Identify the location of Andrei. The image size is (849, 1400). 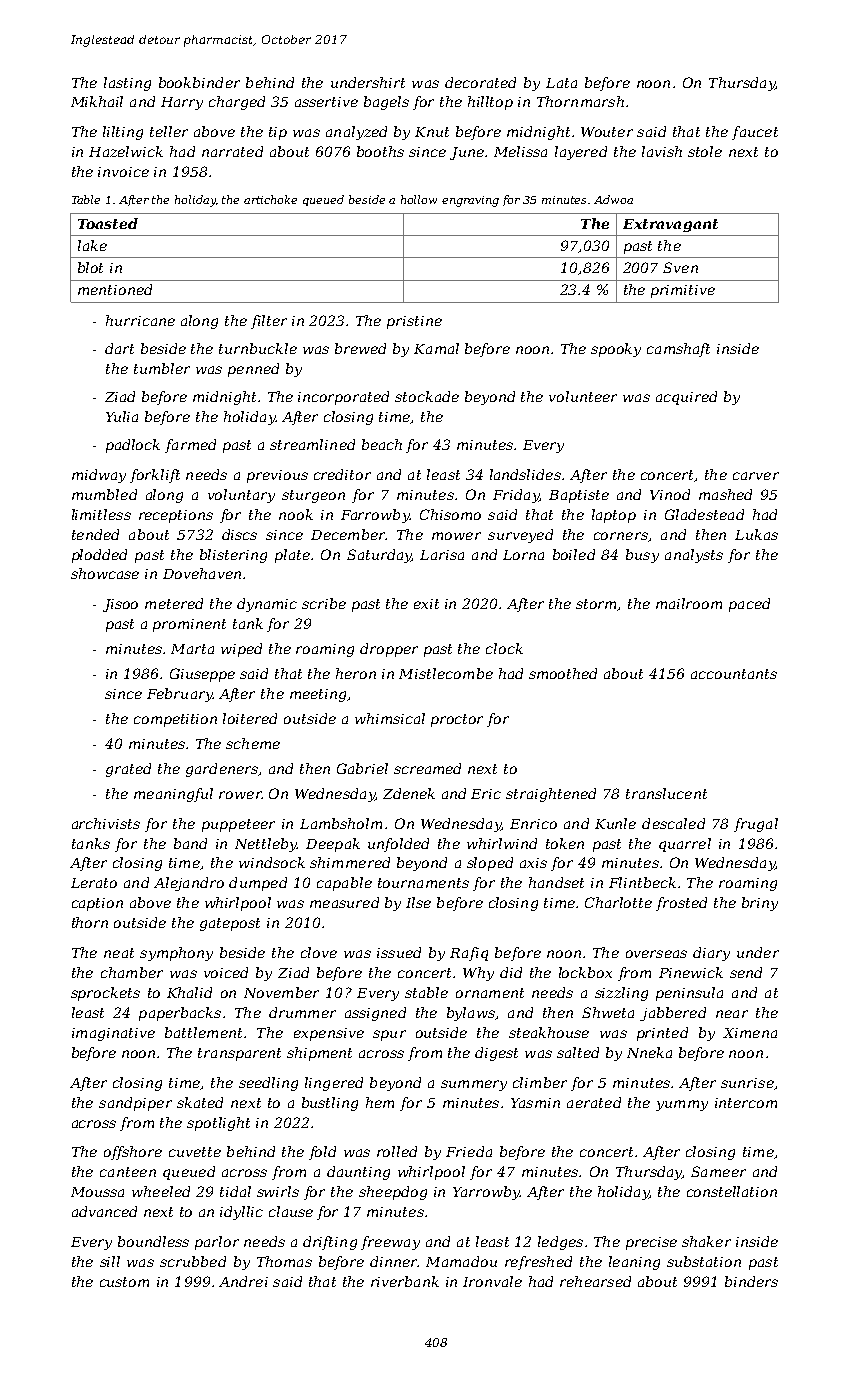
(243, 1281).
